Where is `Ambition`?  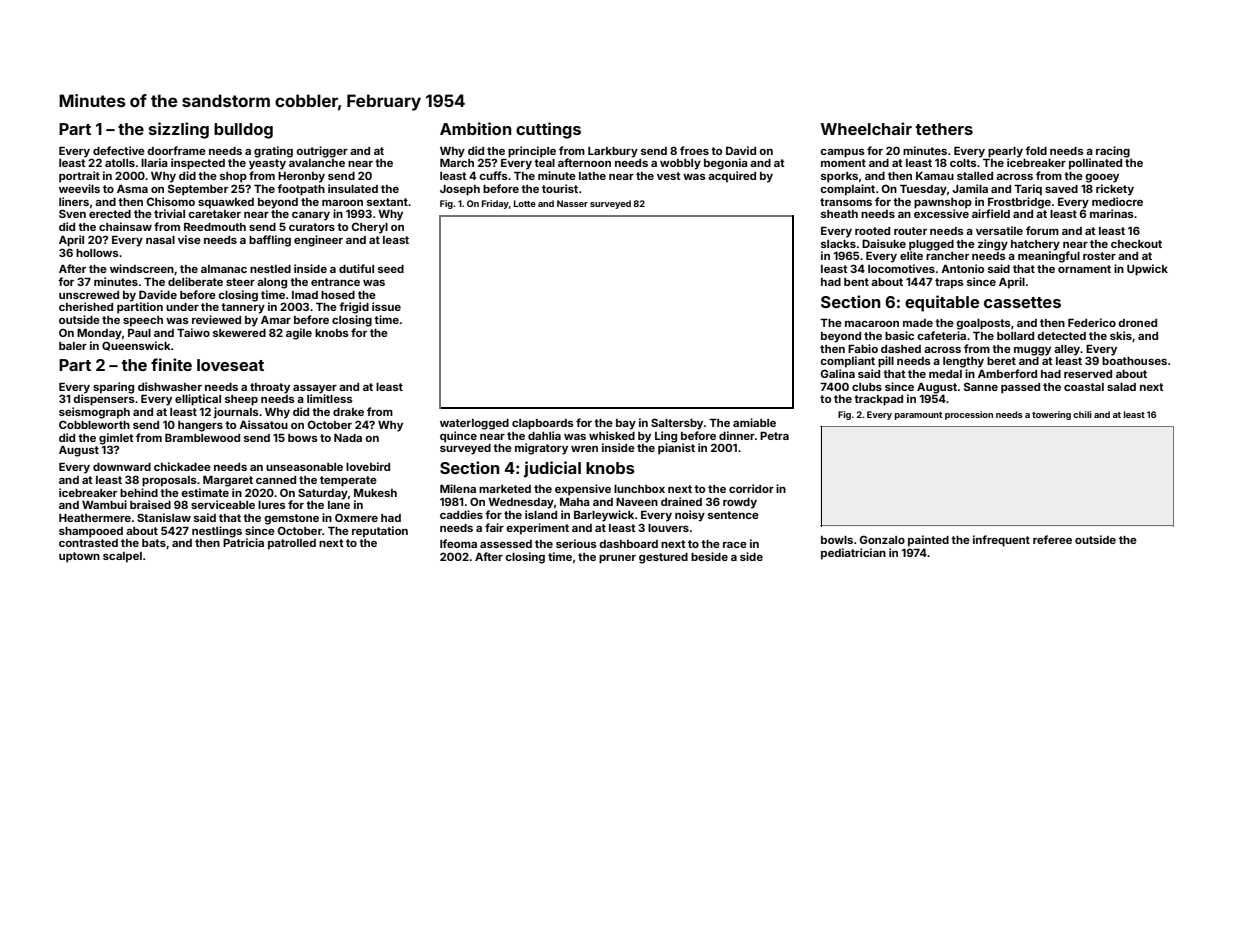
Ambition is located at coordinates (476, 128).
